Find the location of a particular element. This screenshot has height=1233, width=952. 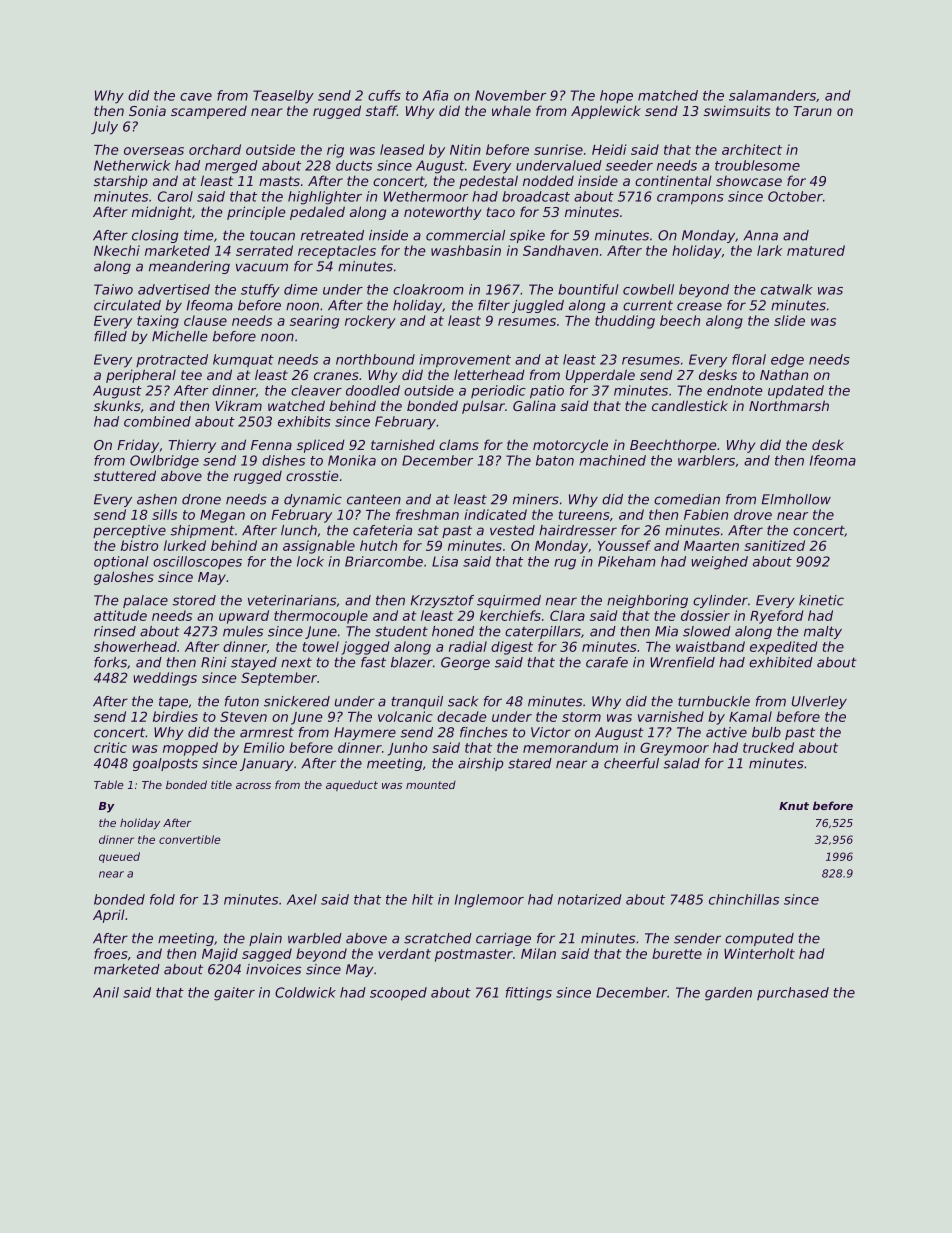

hairdresser is located at coordinates (578, 530).
